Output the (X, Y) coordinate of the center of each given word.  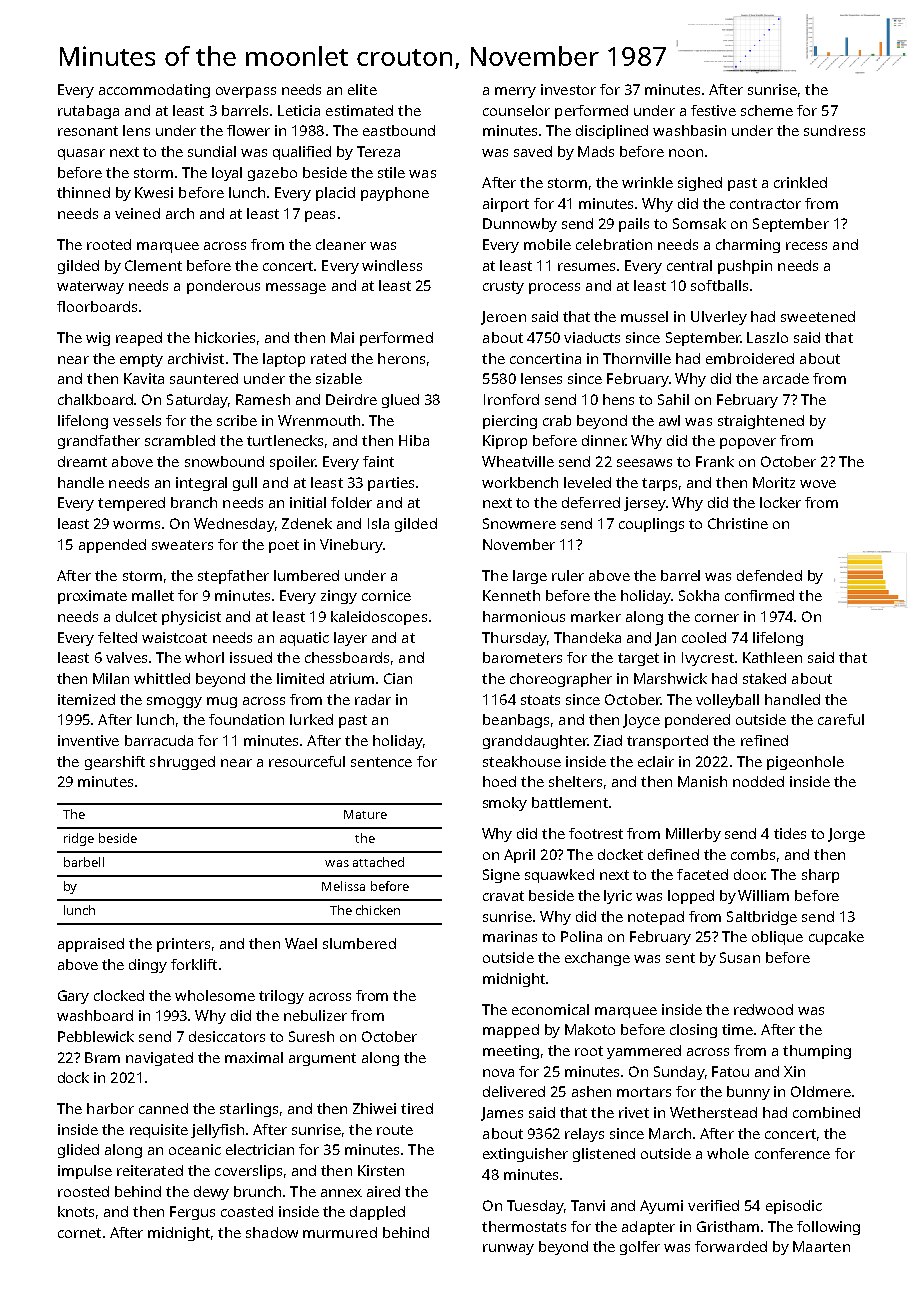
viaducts (592, 337)
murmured (340, 1232)
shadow (272, 1232)
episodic (794, 1207)
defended (769, 575)
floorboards (97, 306)
